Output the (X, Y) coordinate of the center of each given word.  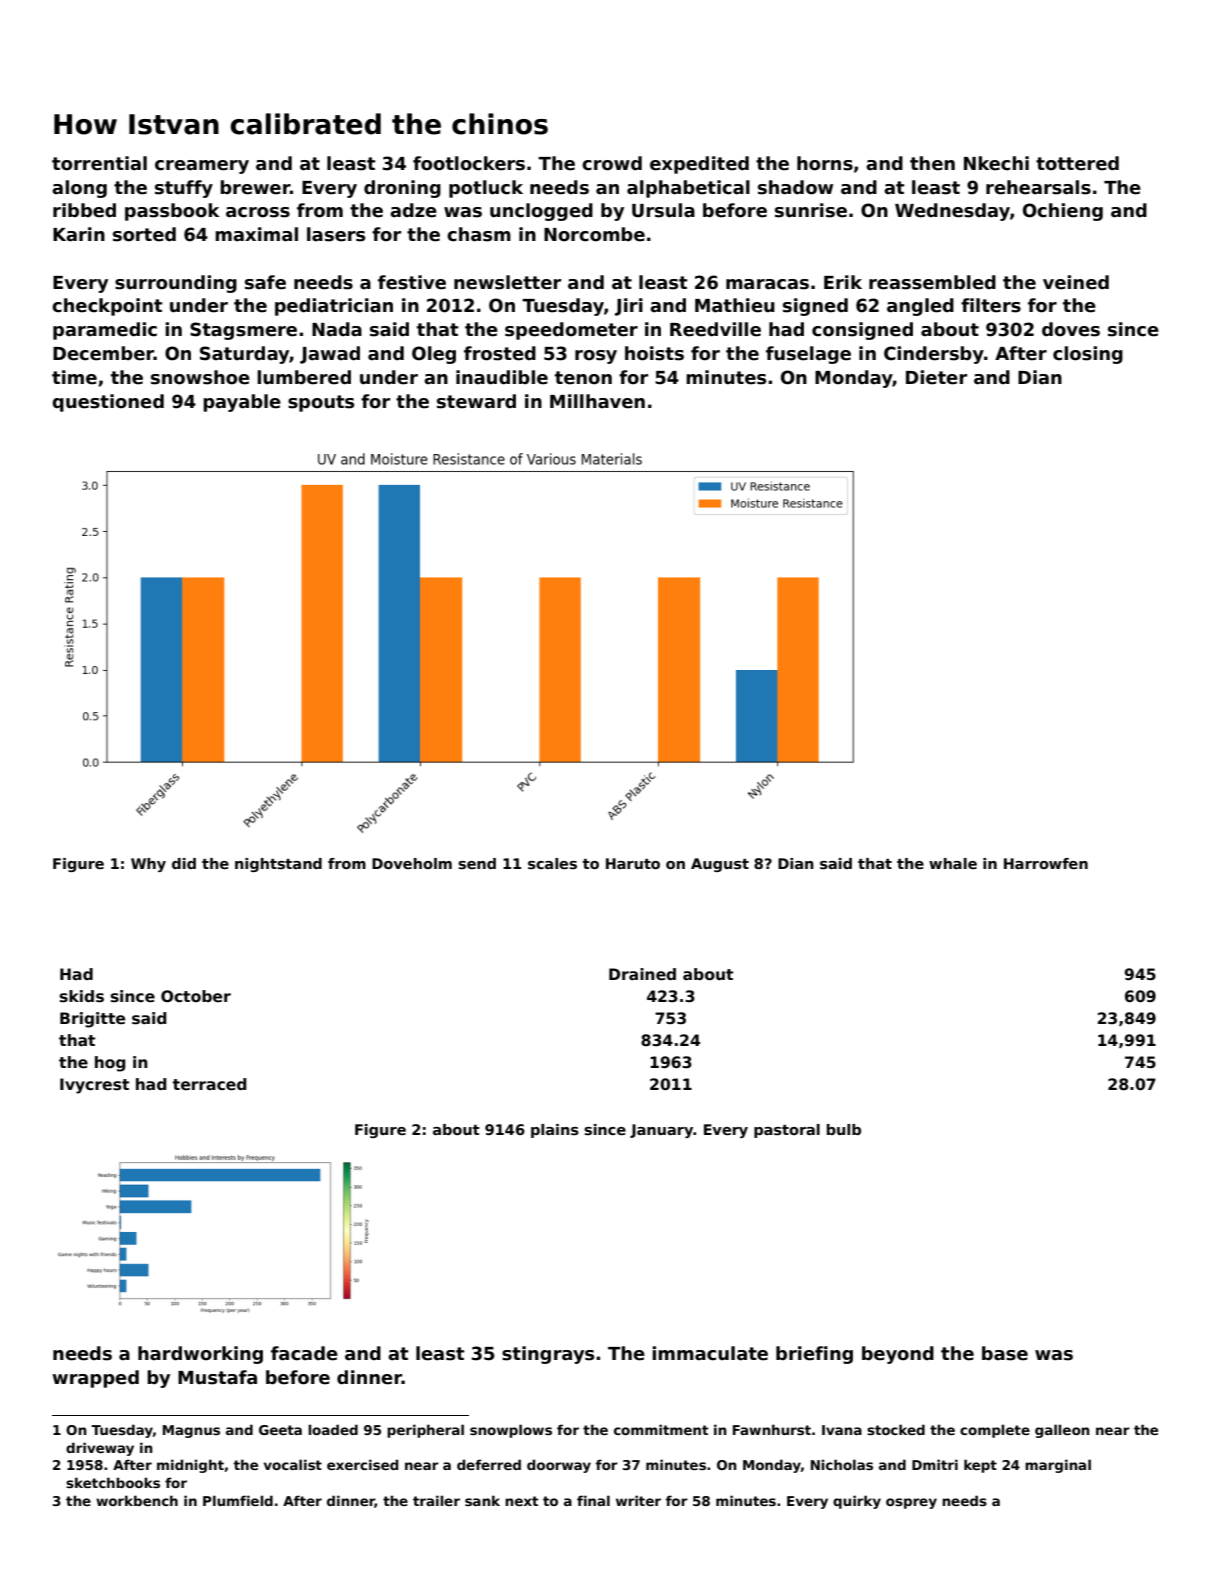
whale (953, 863)
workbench (137, 1500)
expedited (699, 165)
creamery (202, 167)
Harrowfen (1046, 863)
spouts (321, 403)
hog (110, 1064)
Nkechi (996, 163)
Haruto (633, 863)
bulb (844, 1129)
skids (82, 996)
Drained (642, 974)
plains (555, 1131)
